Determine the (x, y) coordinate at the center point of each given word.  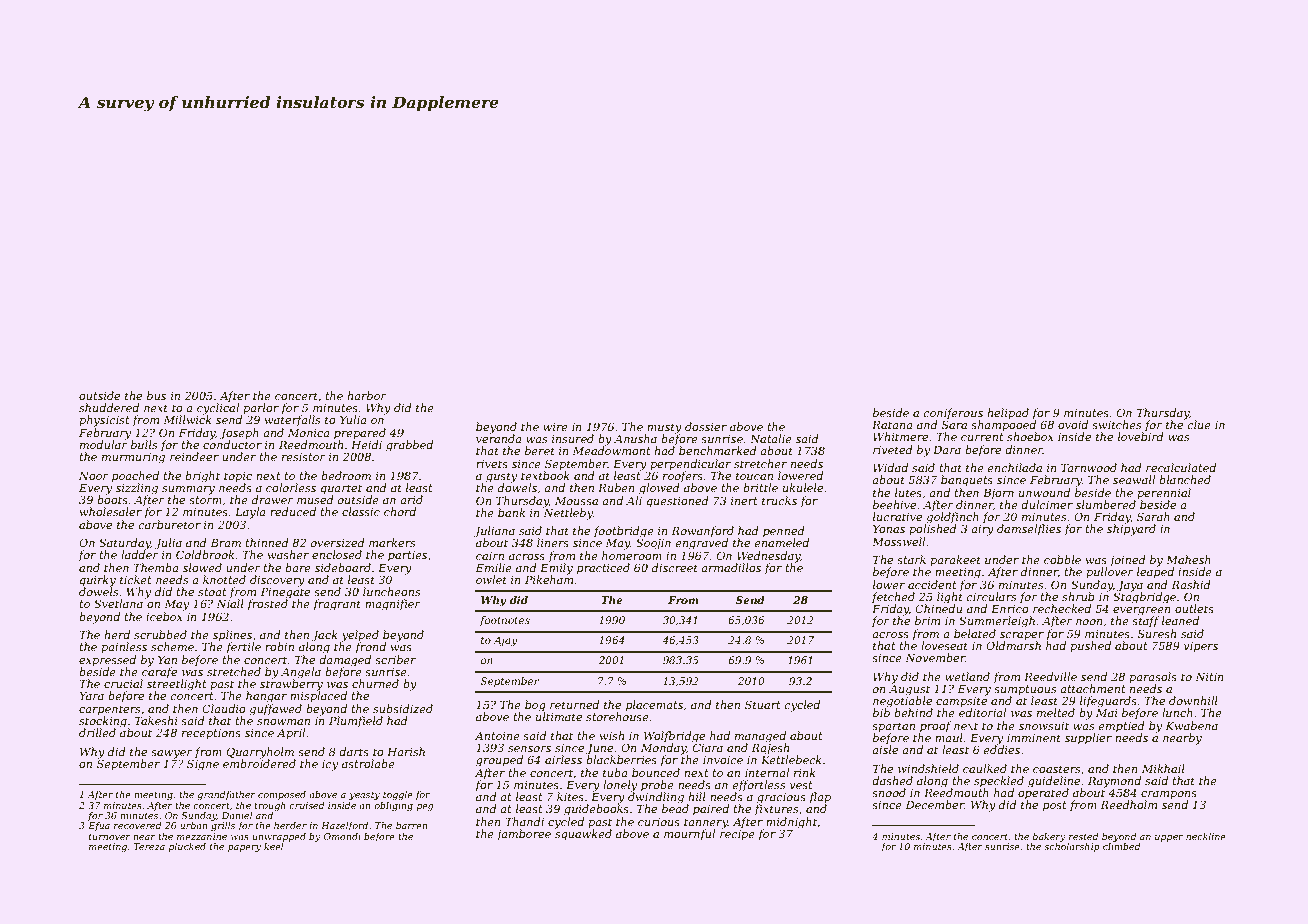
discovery (277, 581)
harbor (367, 395)
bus (156, 395)
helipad (1008, 413)
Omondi (342, 836)
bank (511, 512)
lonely (620, 786)
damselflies (1029, 530)
